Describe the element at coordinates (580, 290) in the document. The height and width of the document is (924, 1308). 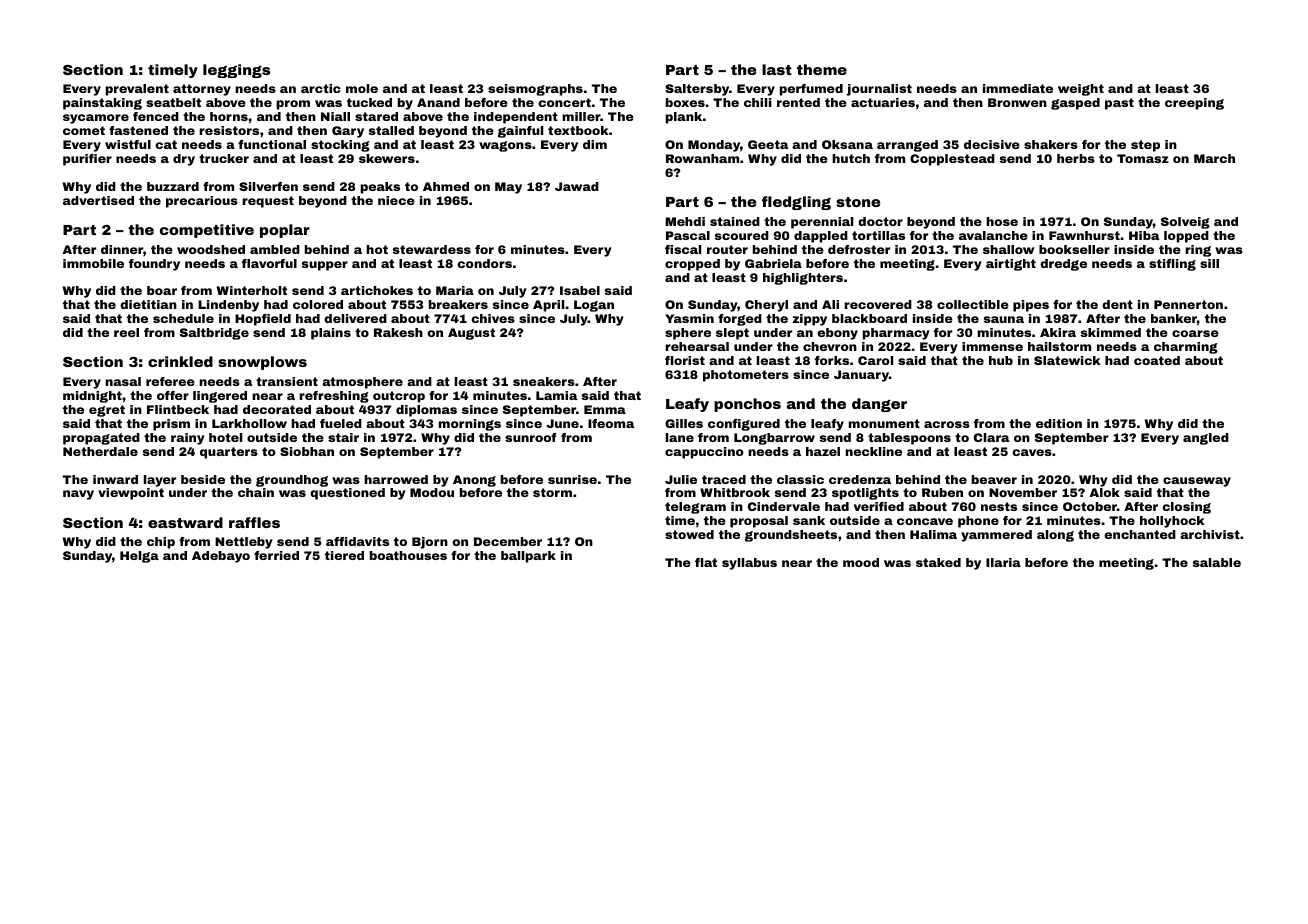
I see `Isabel` at that location.
